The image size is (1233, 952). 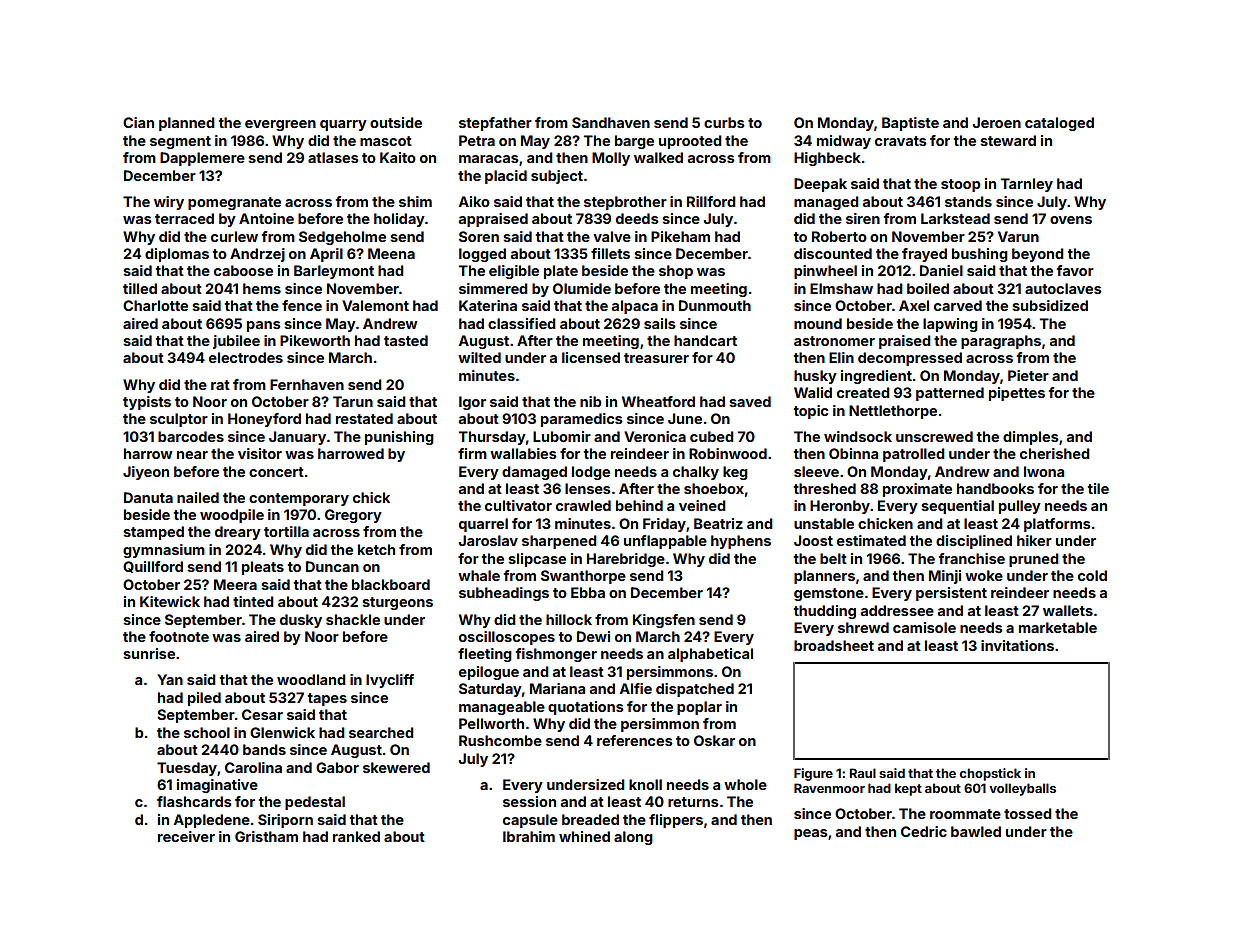 What do you see at coordinates (1017, 645) in the document?
I see `invitations` at bounding box center [1017, 645].
